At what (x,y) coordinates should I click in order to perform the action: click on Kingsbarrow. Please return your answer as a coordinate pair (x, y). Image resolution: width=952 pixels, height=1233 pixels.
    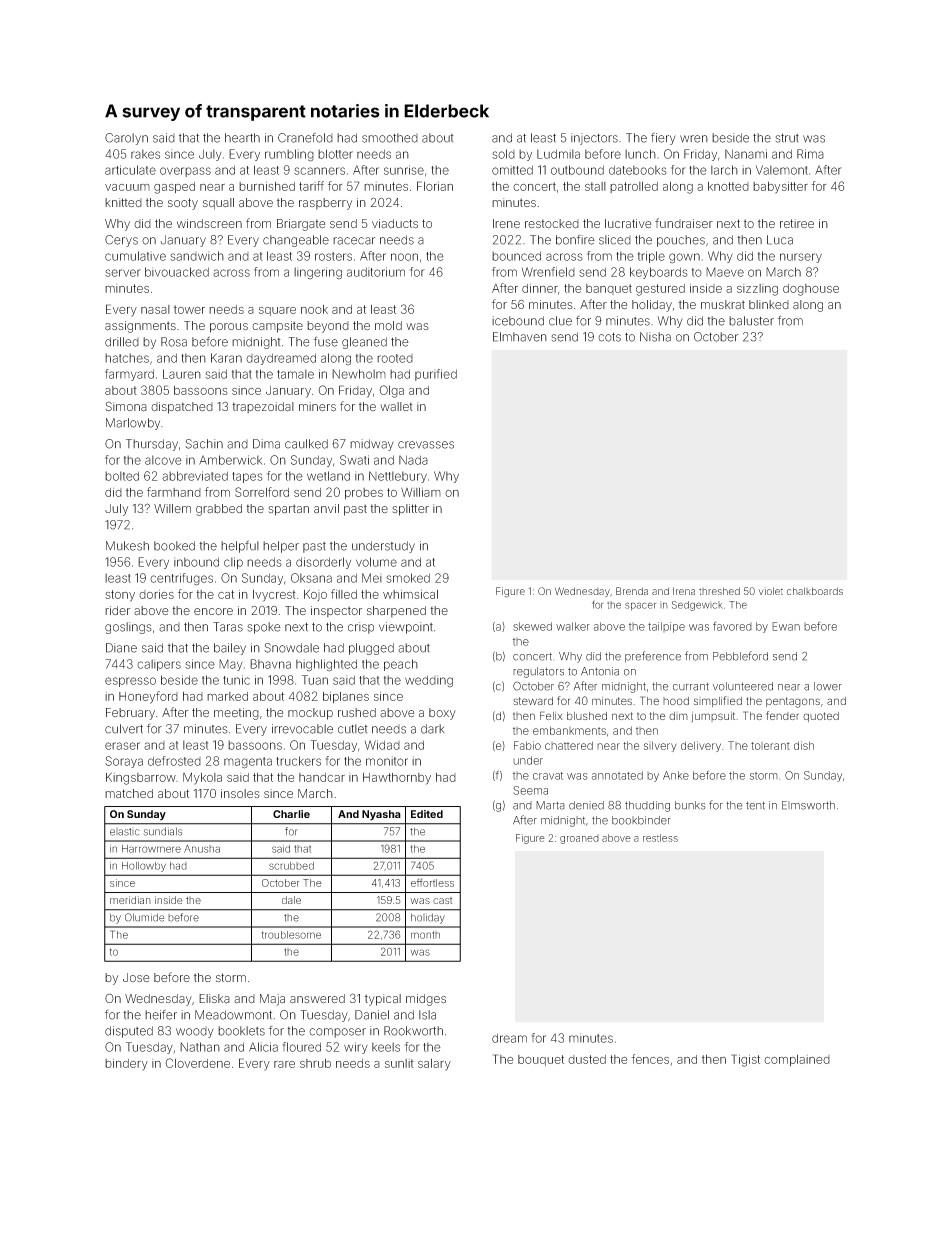
    Looking at the image, I should click on (141, 779).
